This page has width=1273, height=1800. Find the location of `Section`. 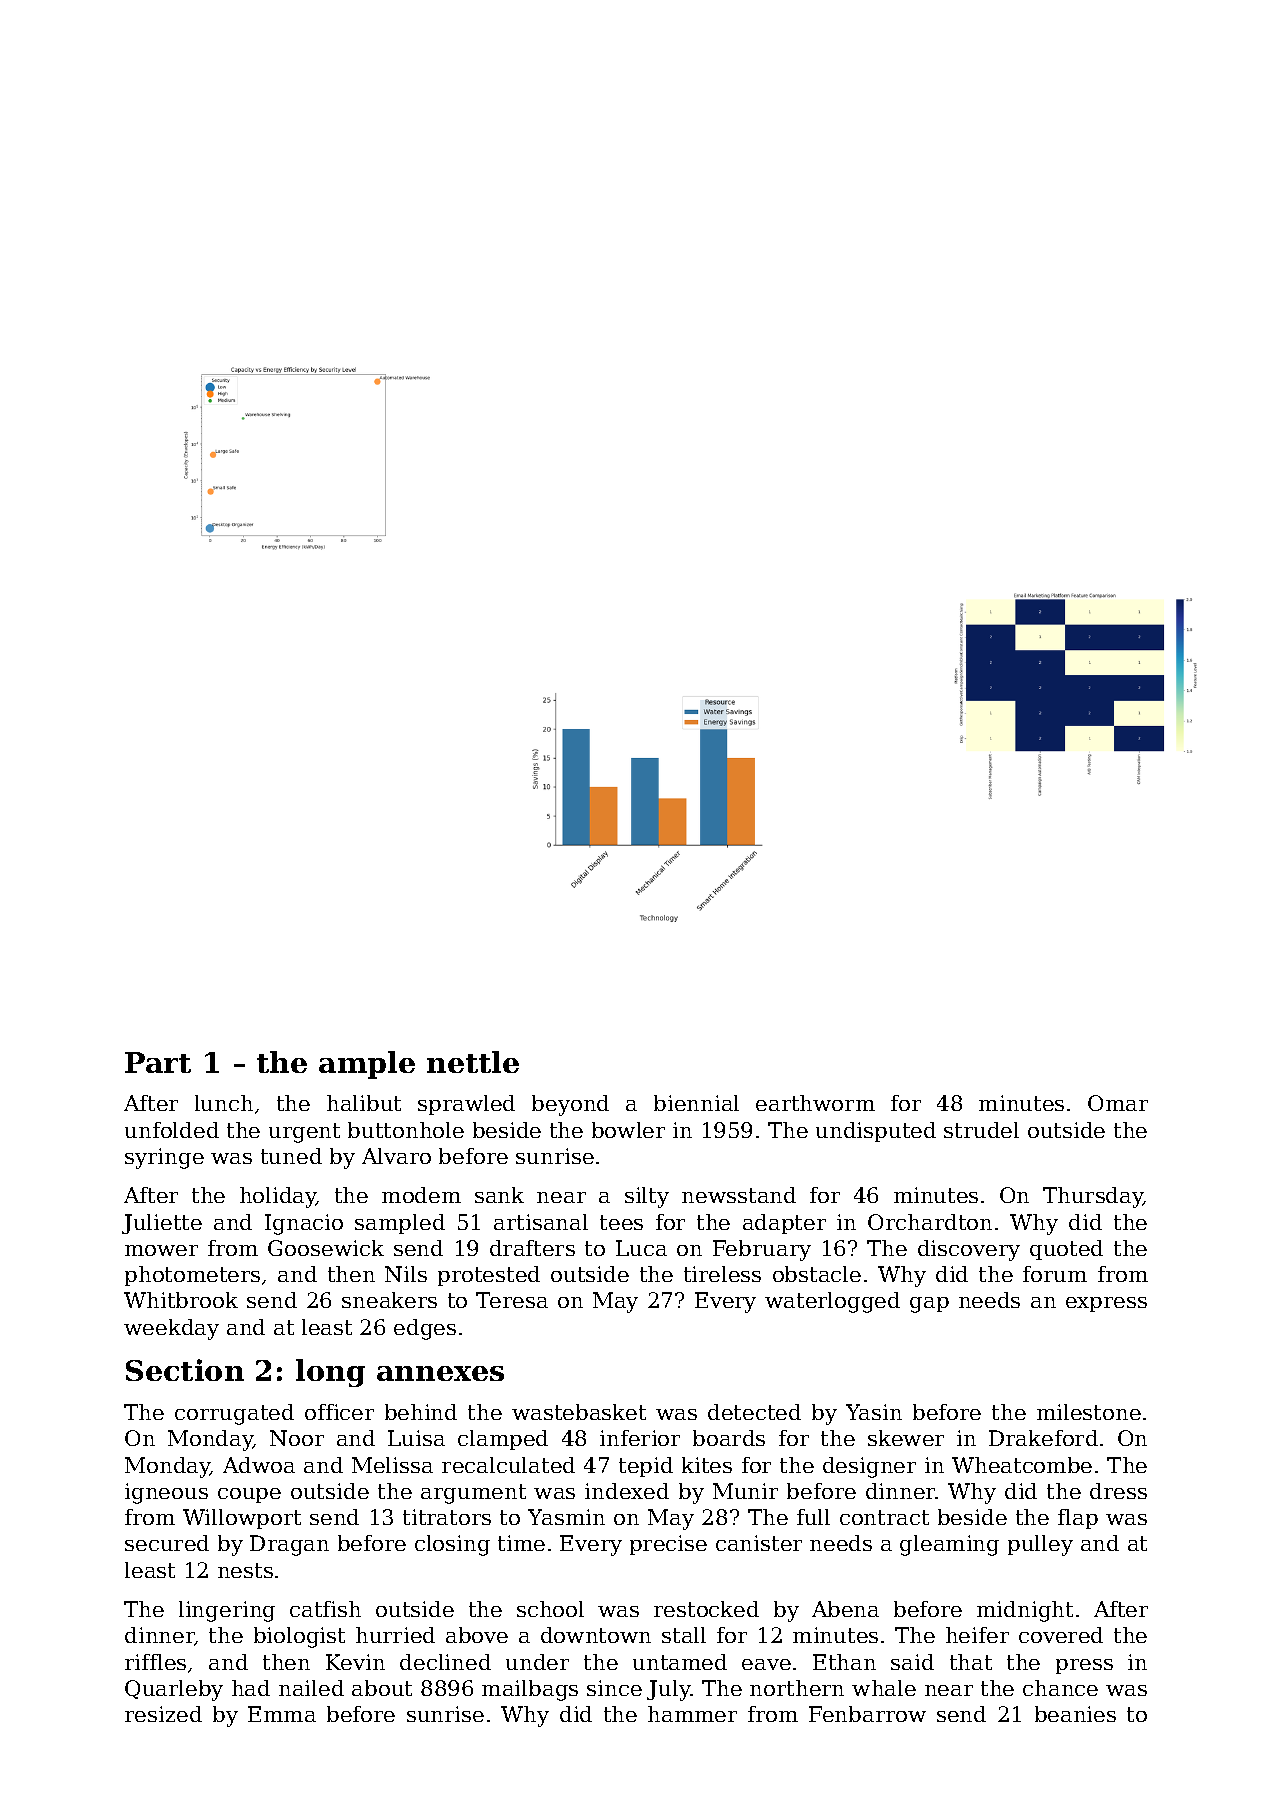

Section is located at coordinates (185, 1370).
